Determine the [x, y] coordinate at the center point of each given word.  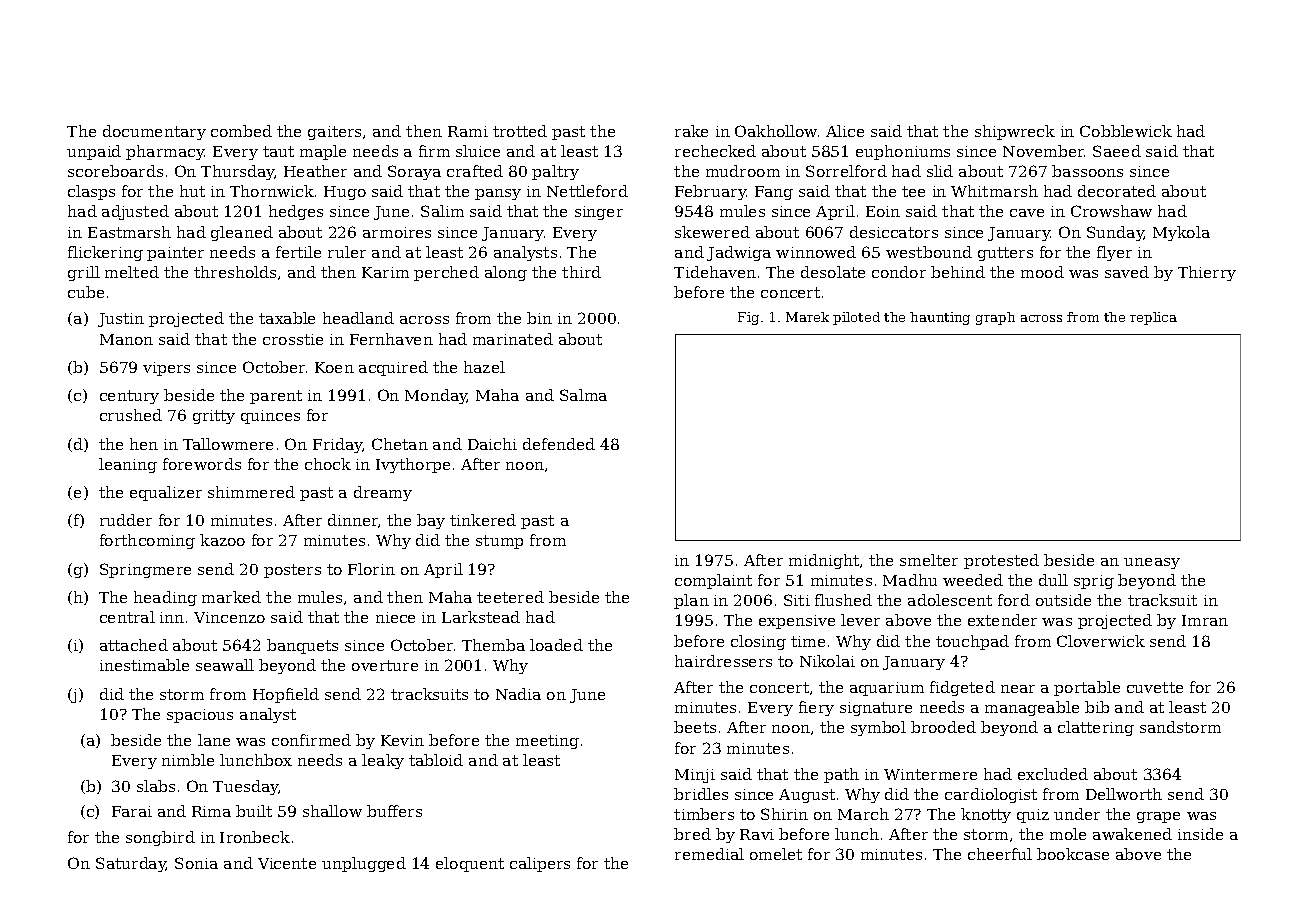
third [581, 272]
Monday [436, 396]
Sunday [1115, 233]
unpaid [94, 152]
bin [539, 318]
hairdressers [723, 661]
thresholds [235, 272]
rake [691, 131]
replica [1153, 318]
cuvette [1155, 687]
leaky [383, 761]
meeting [547, 742]
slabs [156, 786]
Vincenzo [229, 617]
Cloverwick [1101, 641]
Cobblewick [1126, 131]
